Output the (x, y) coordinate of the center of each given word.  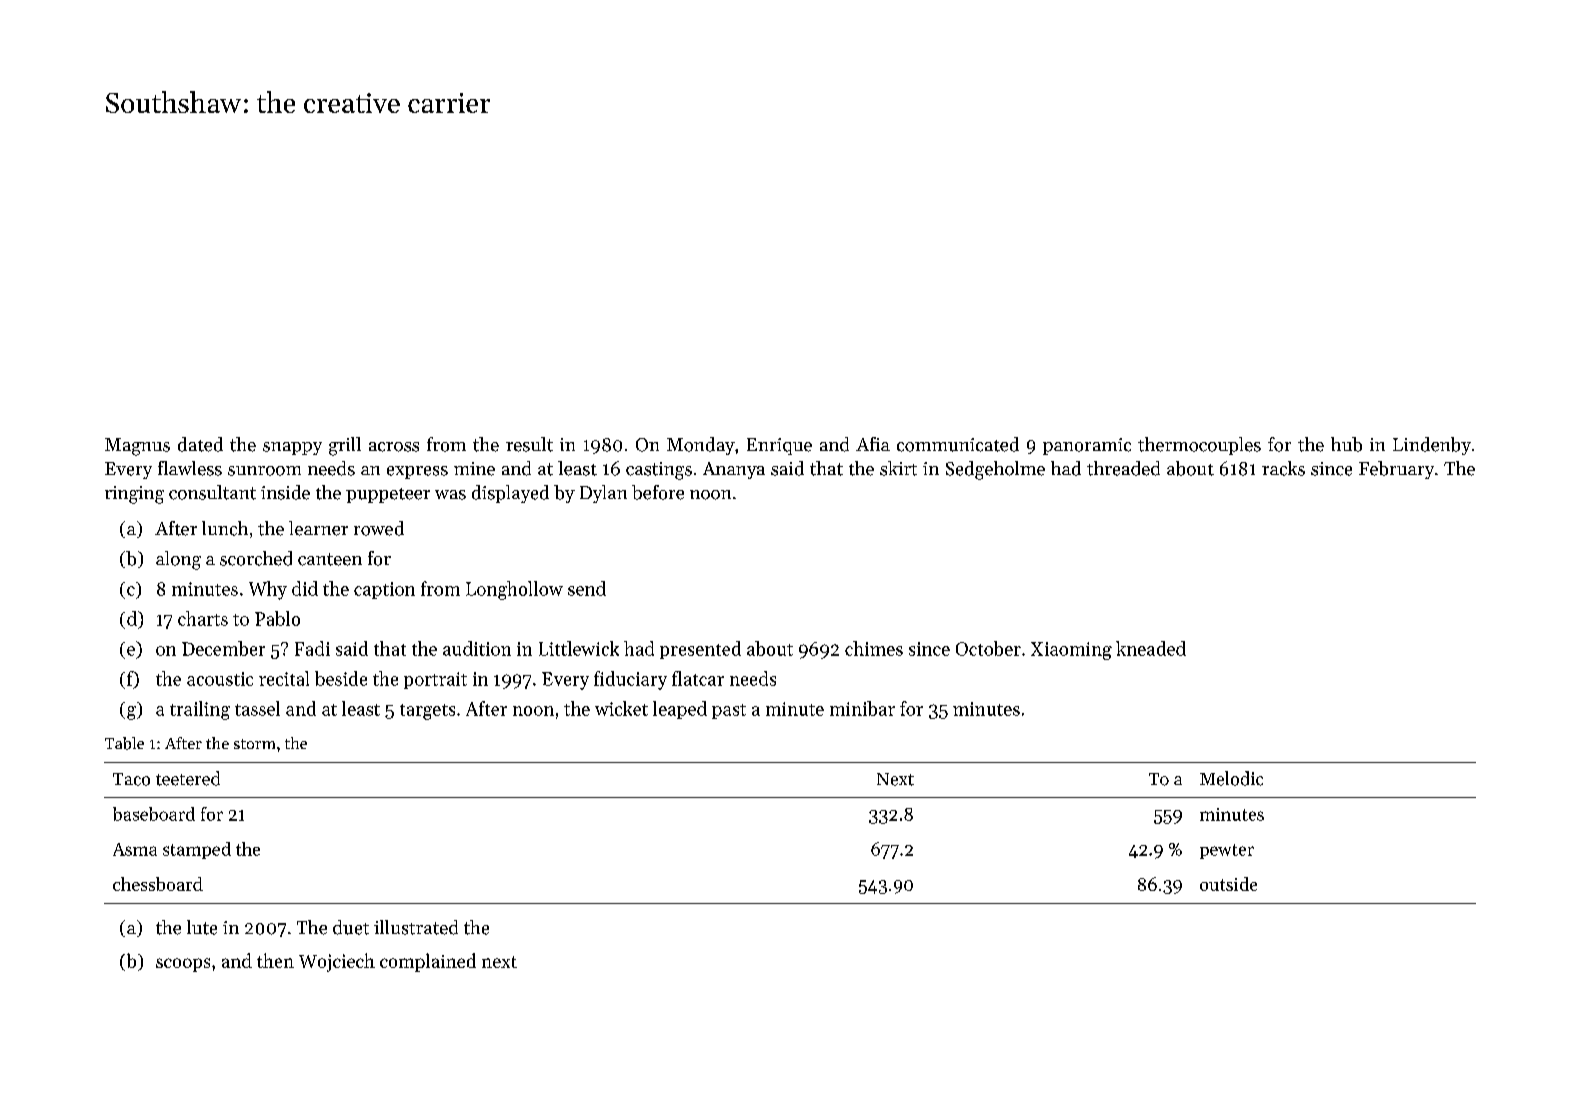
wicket (621, 708)
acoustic (220, 679)
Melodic (1231, 778)
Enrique (779, 446)
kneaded (1151, 648)
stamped (197, 850)
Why (268, 590)
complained (428, 962)
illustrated (416, 927)
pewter (1227, 851)
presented (700, 650)
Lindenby (1432, 446)
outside (1228, 884)
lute (202, 927)
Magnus (137, 447)
